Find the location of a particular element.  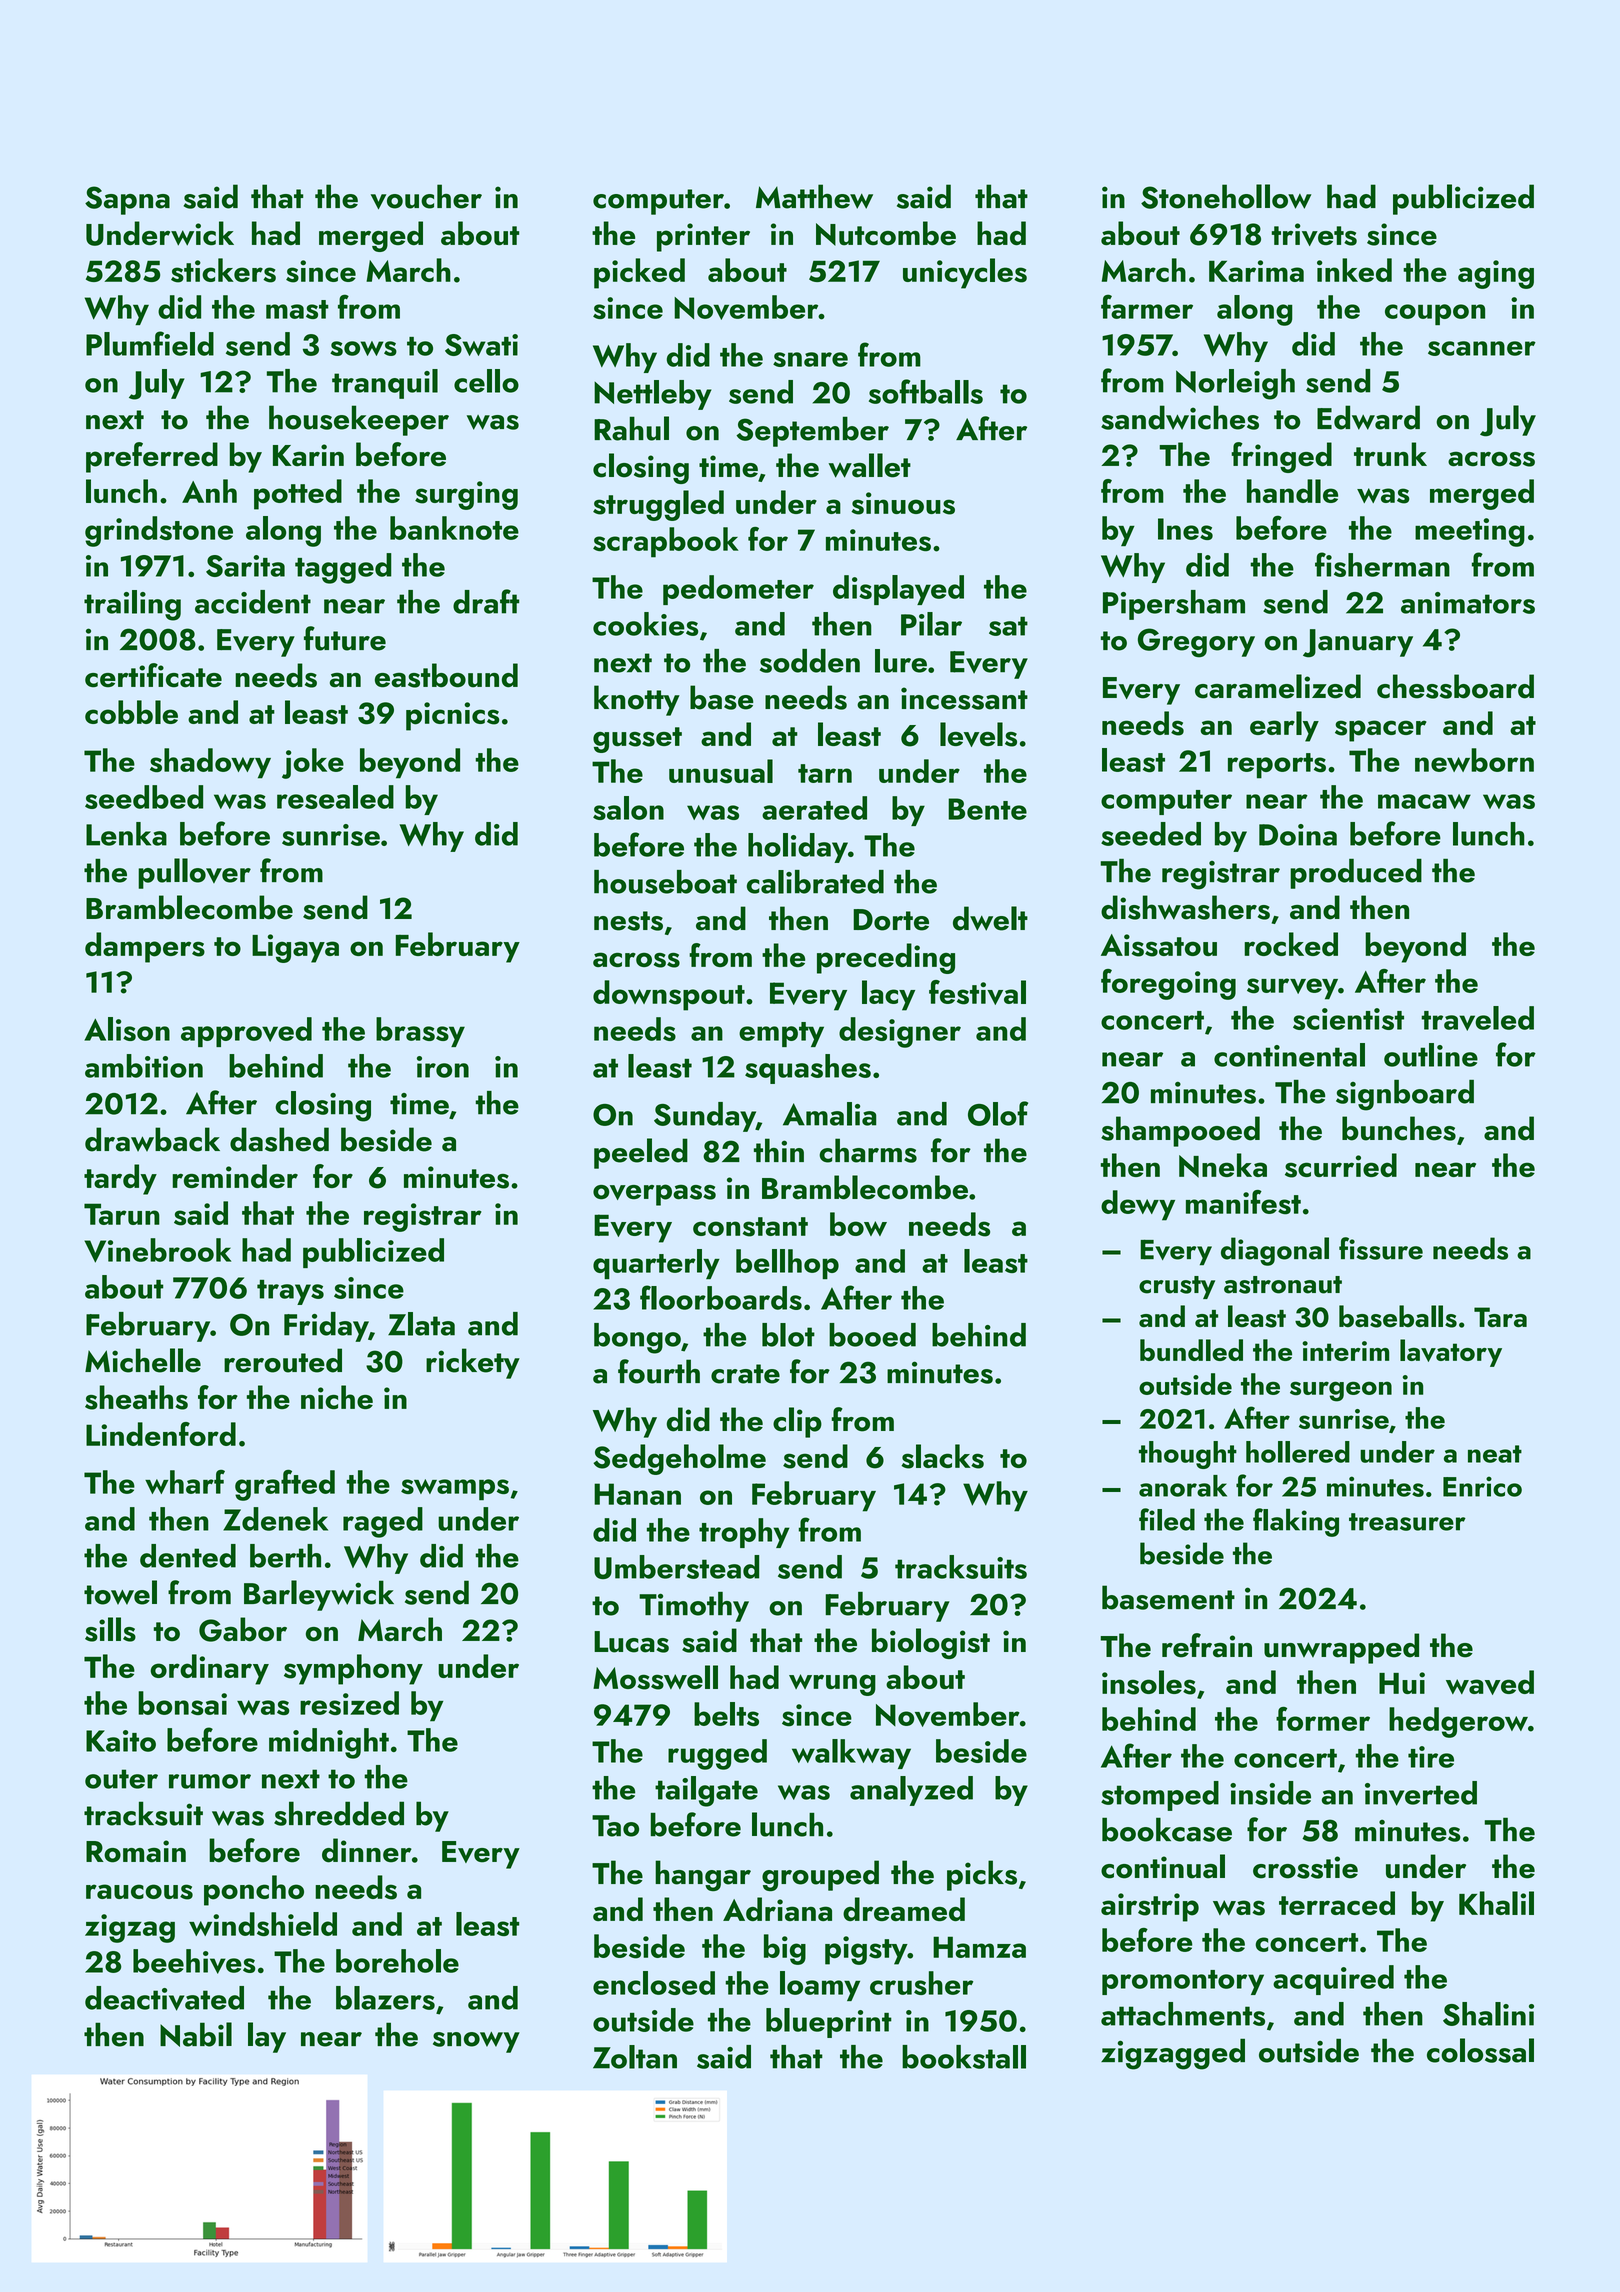

Tara is located at coordinates (1500, 1317).
